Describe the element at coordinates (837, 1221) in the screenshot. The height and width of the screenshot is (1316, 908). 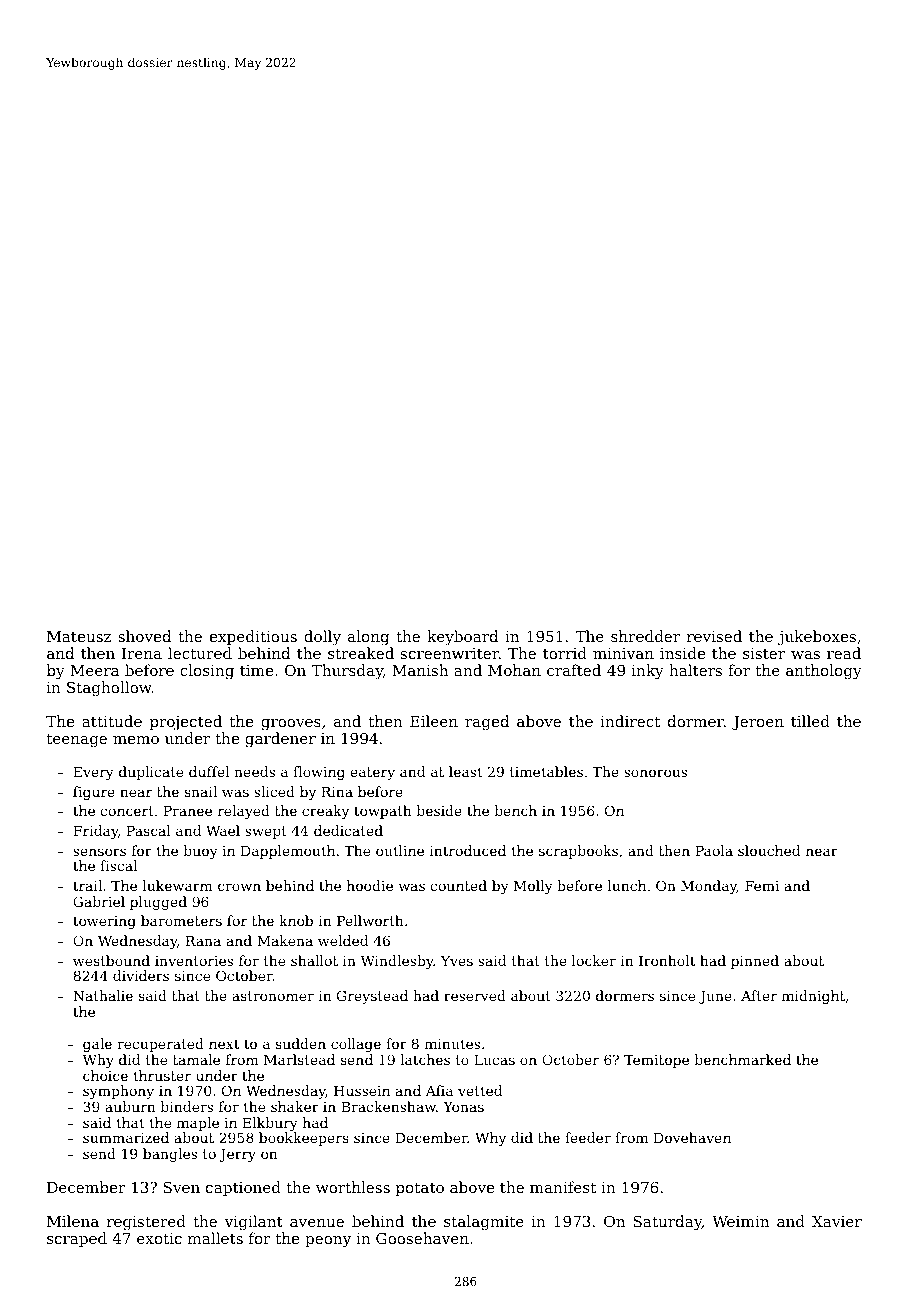
I see `Xavier` at that location.
